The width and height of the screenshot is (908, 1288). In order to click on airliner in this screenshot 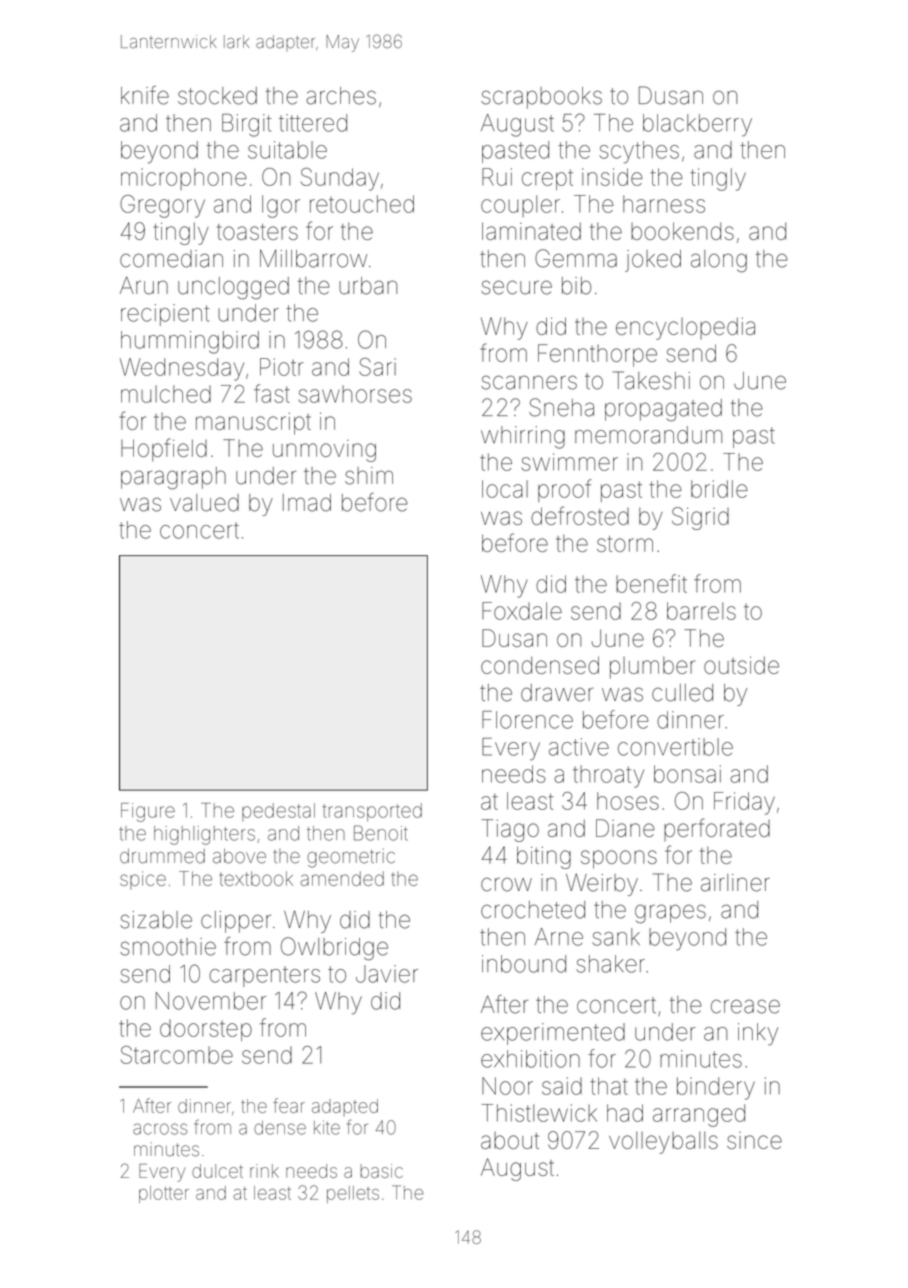, I will do `click(735, 883)`.
